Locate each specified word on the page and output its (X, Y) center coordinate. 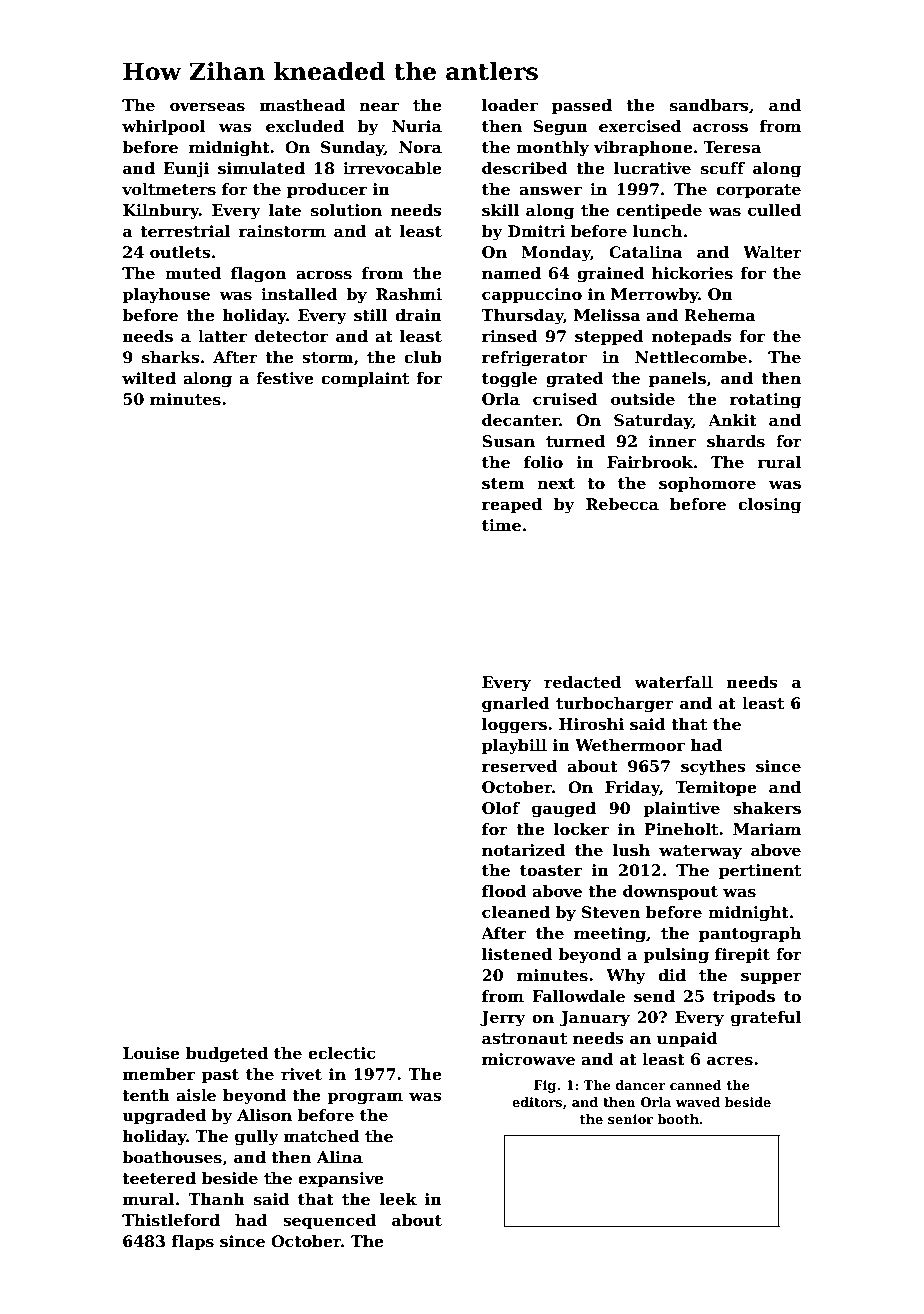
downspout (670, 892)
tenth (146, 1095)
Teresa (732, 147)
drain (418, 315)
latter (222, 336)
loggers (514, 726)
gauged (564, 810)
